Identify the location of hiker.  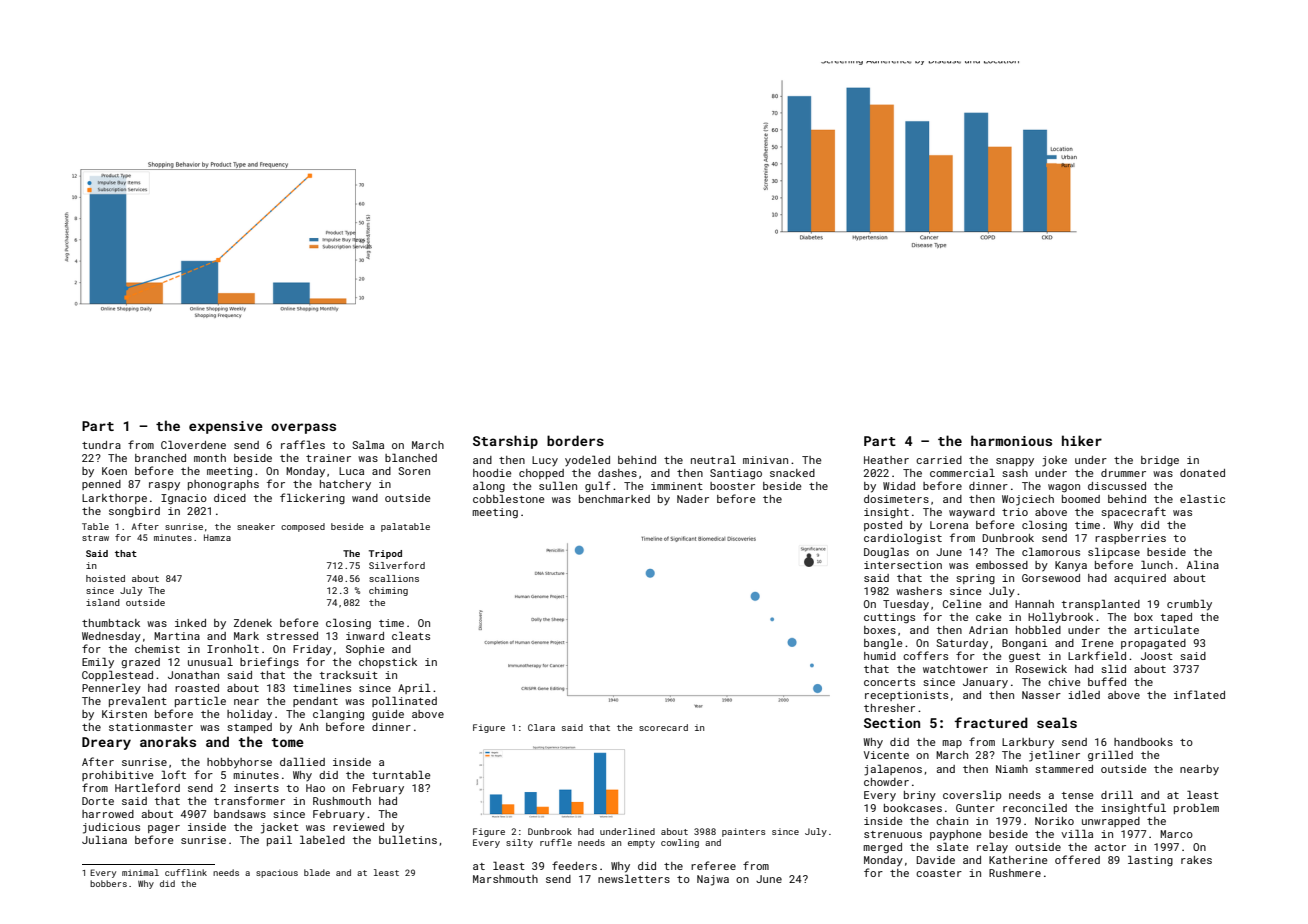
(1082, 440).
